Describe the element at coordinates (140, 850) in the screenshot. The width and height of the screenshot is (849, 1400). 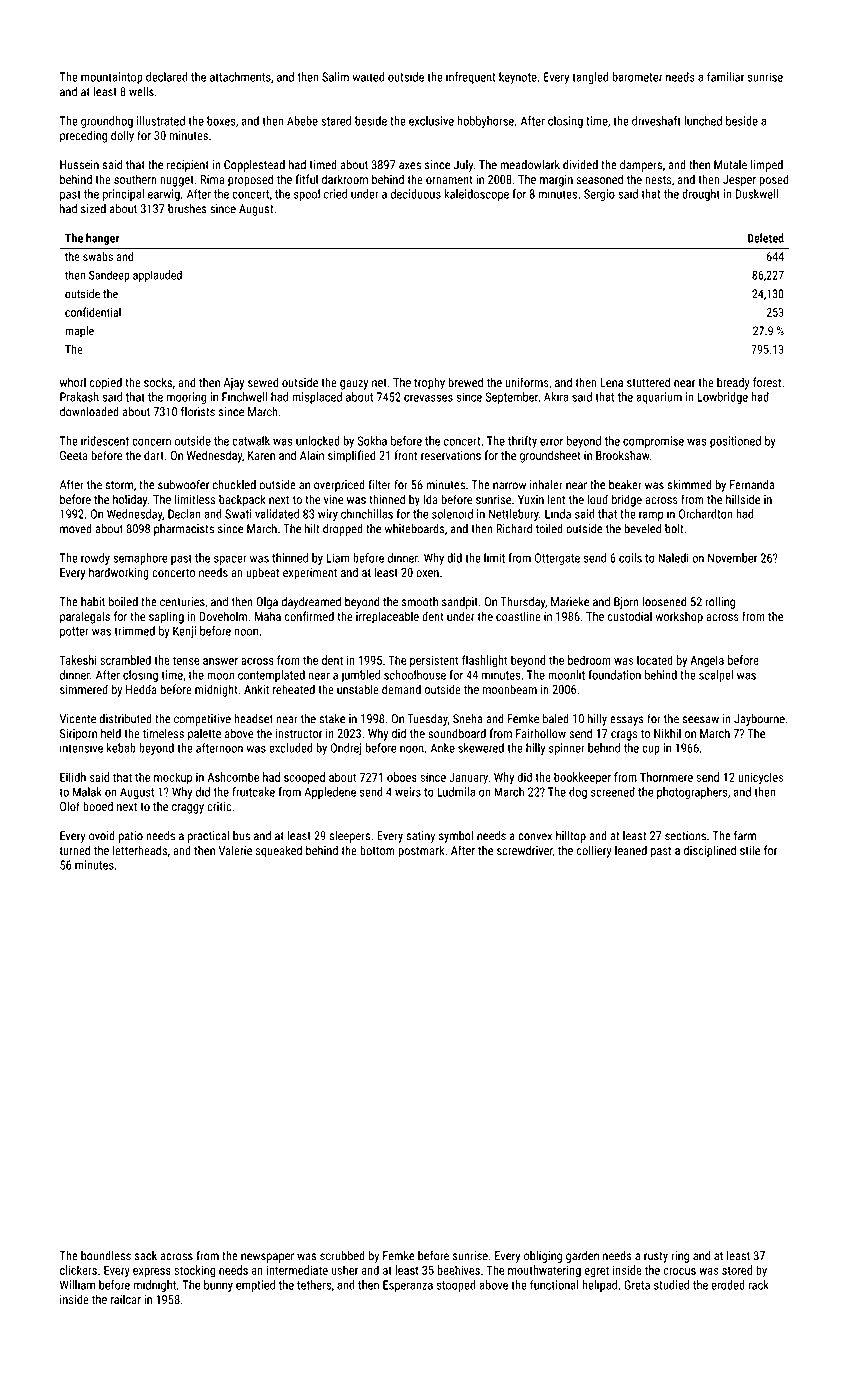
I see `letterheads` at that location.
